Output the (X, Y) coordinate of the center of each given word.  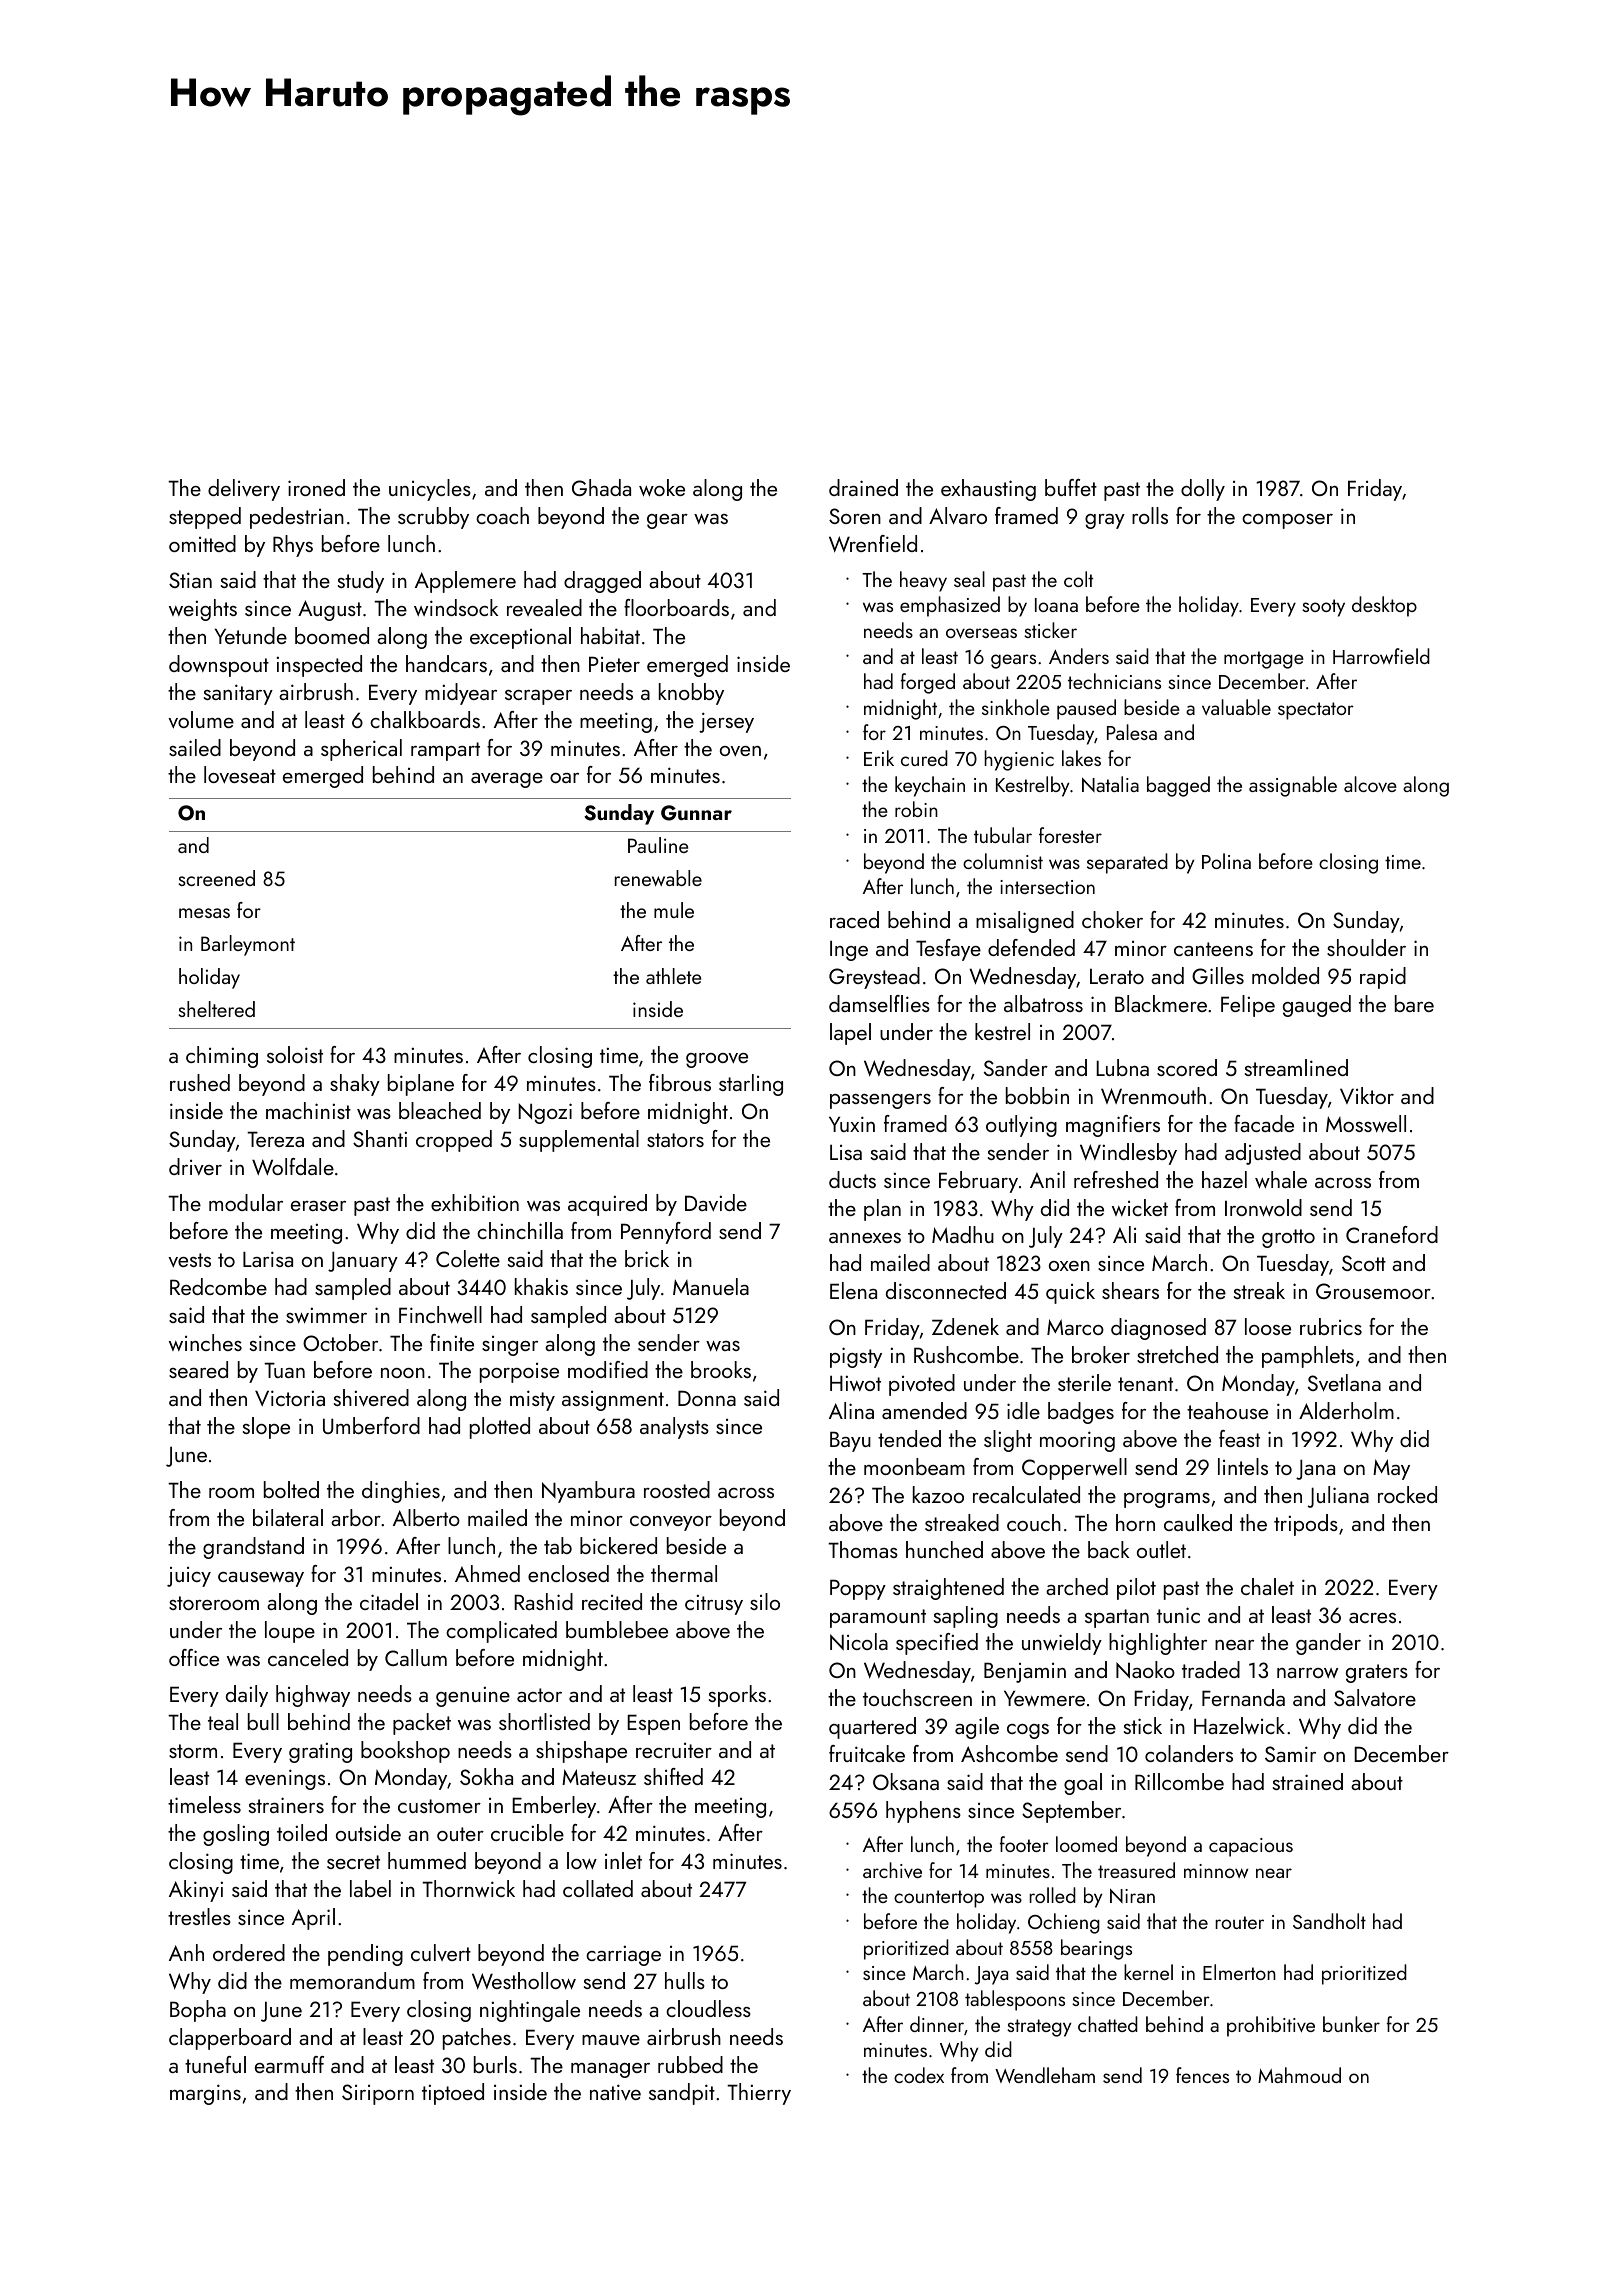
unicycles (430, 490)
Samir (1290, 1754)
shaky (355, 1085)
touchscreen (917, 1697)
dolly (1203, 490)
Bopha (198, 2011)
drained (863, 487)
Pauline (658, 845)
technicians (1114, 681)
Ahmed (487, 1573)
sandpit (682, 2094)
